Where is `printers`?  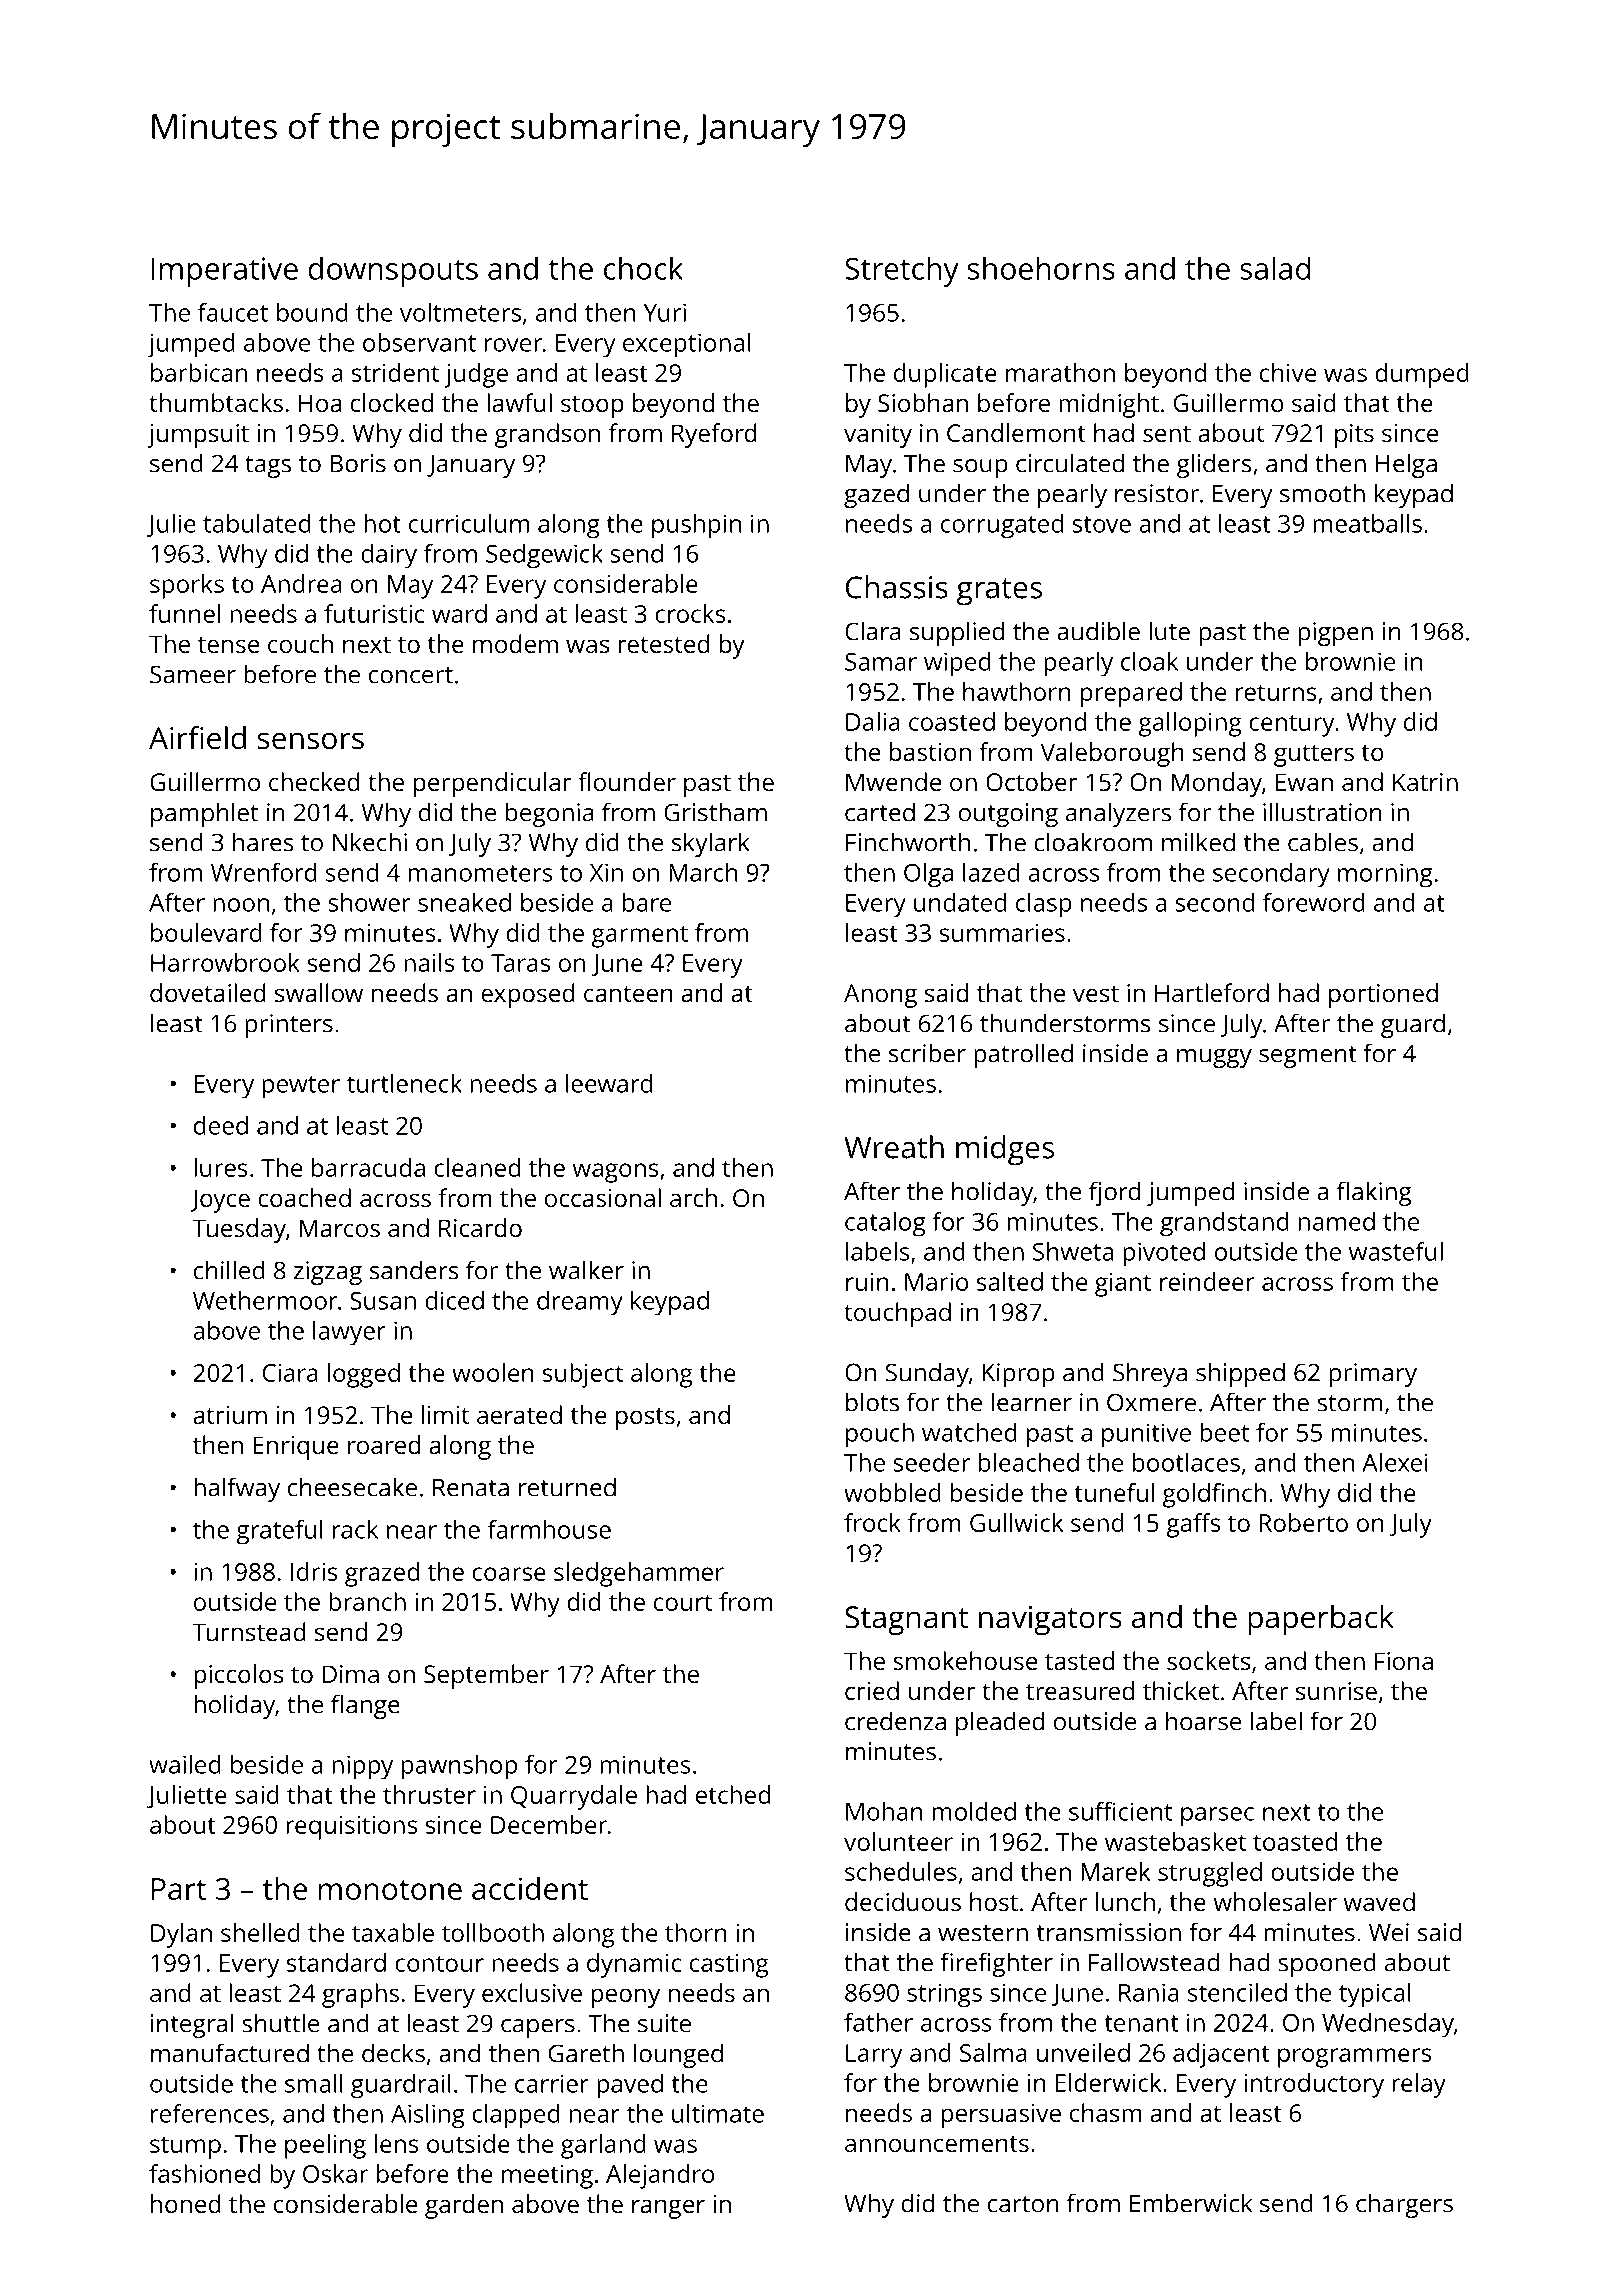
printers is located at coordinates (289, 1026).
